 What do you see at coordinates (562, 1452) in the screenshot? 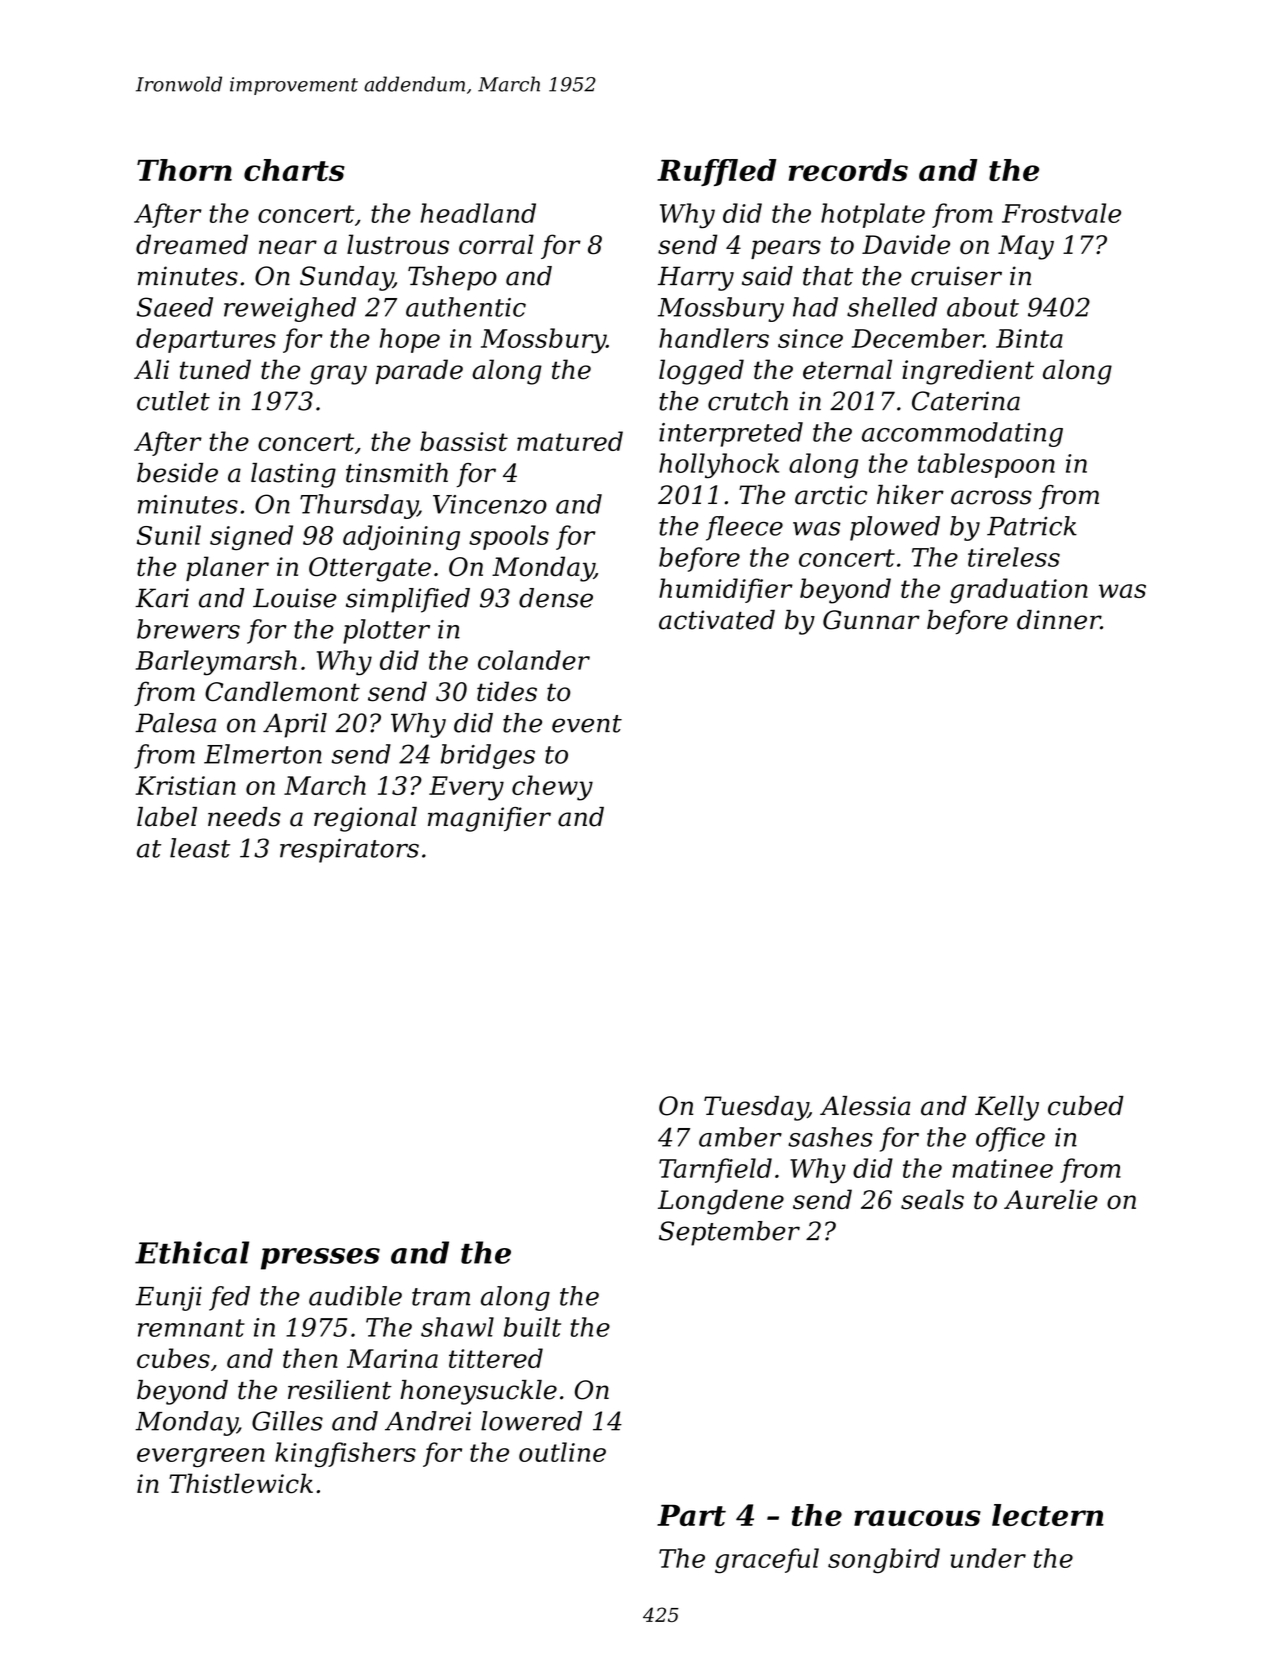
I see `outline` at bounding box center [562, 1452].
